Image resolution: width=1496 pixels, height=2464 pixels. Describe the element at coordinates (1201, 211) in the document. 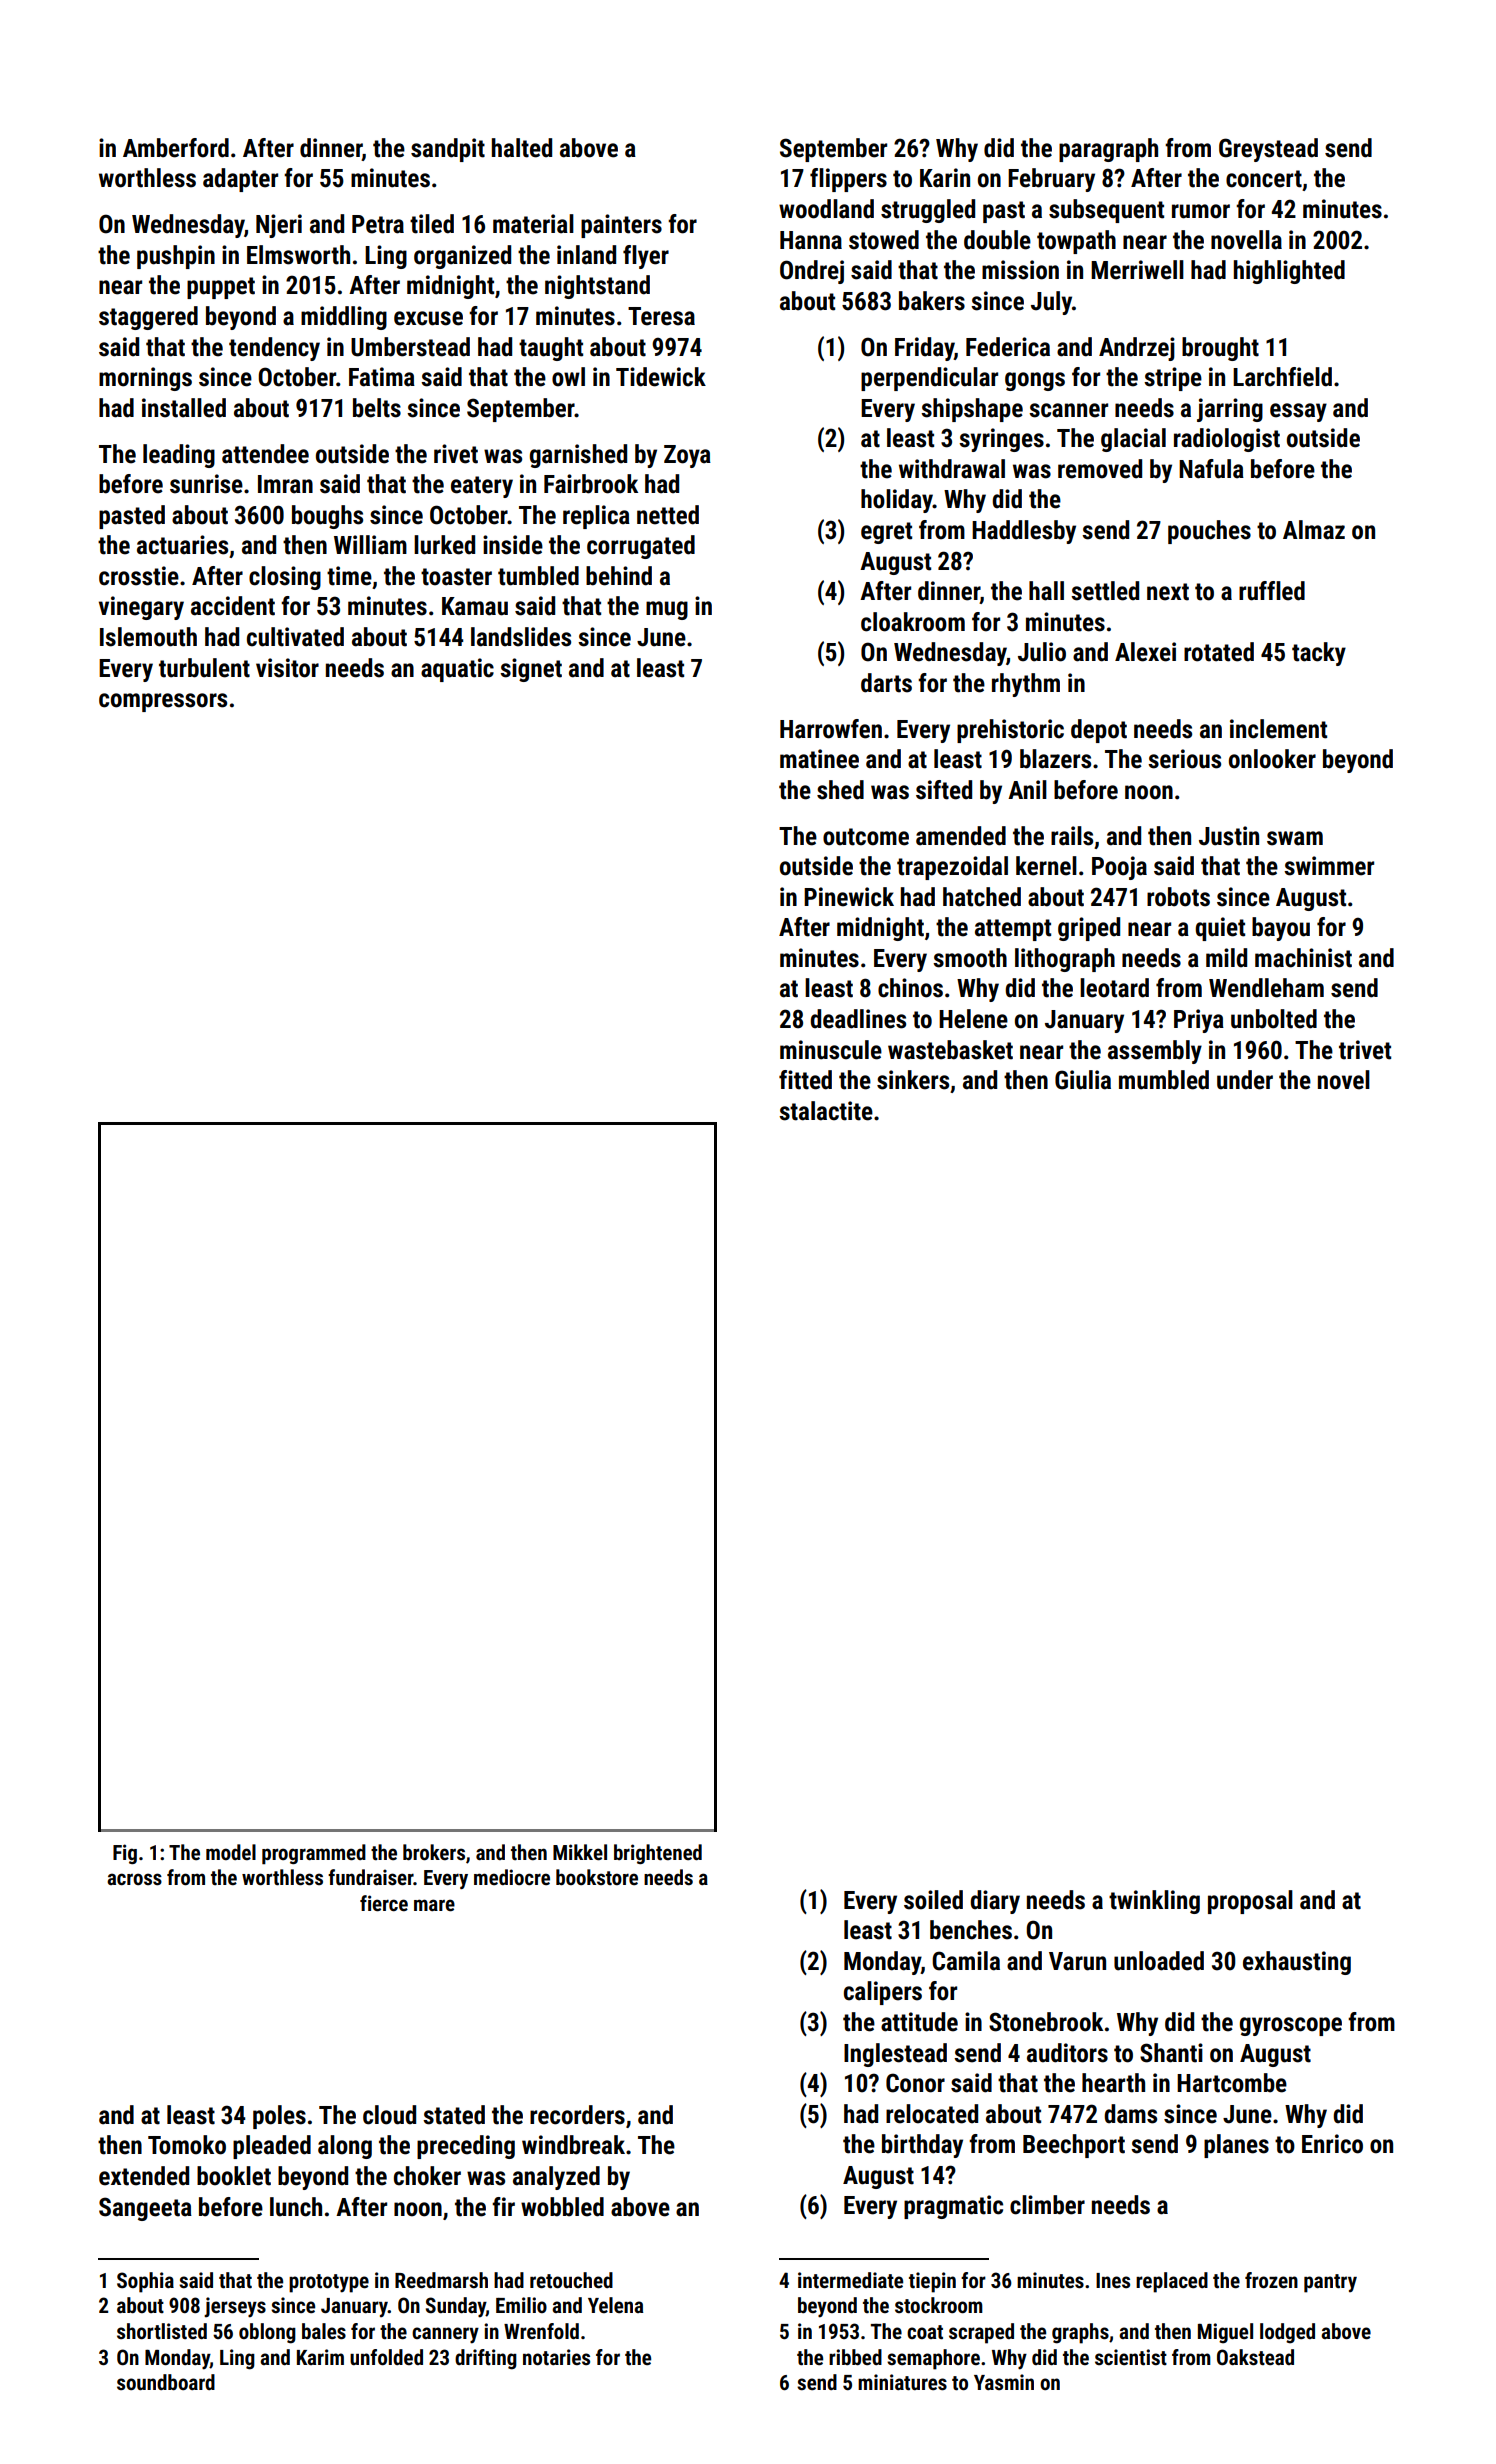

I see `rumor` at that location.
